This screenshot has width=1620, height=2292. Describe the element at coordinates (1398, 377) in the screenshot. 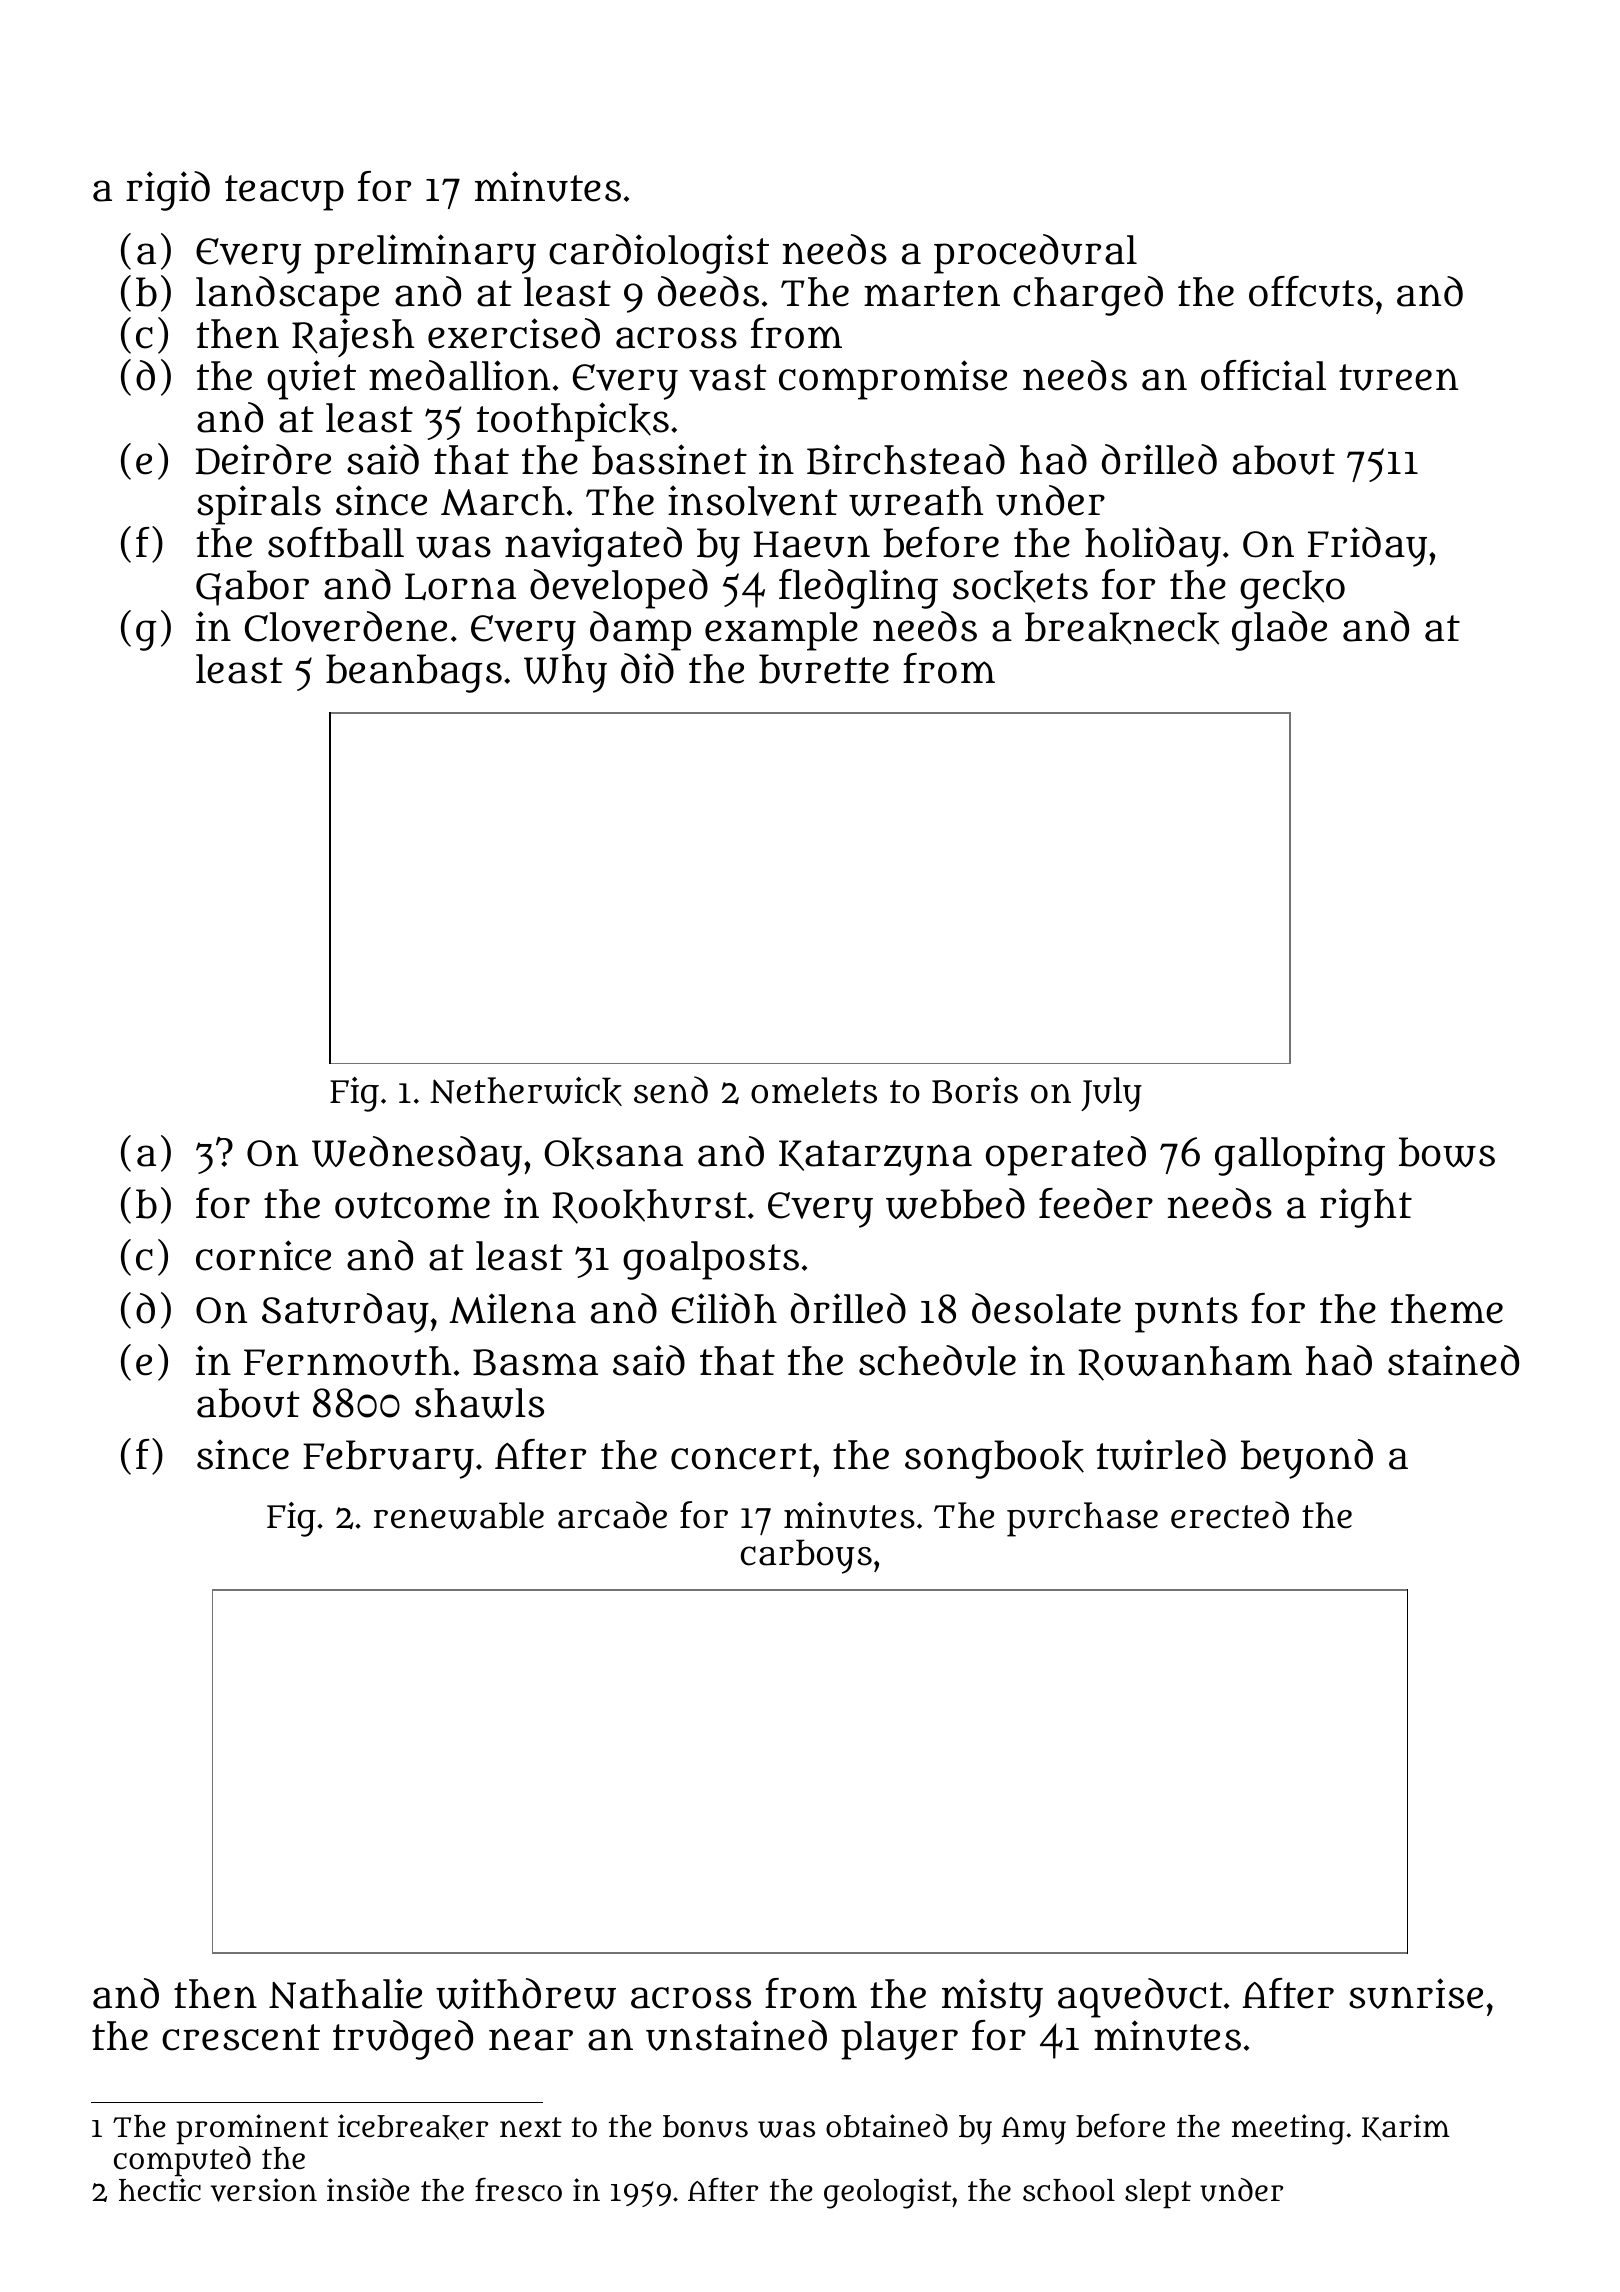

I see `tureen` at that location.
